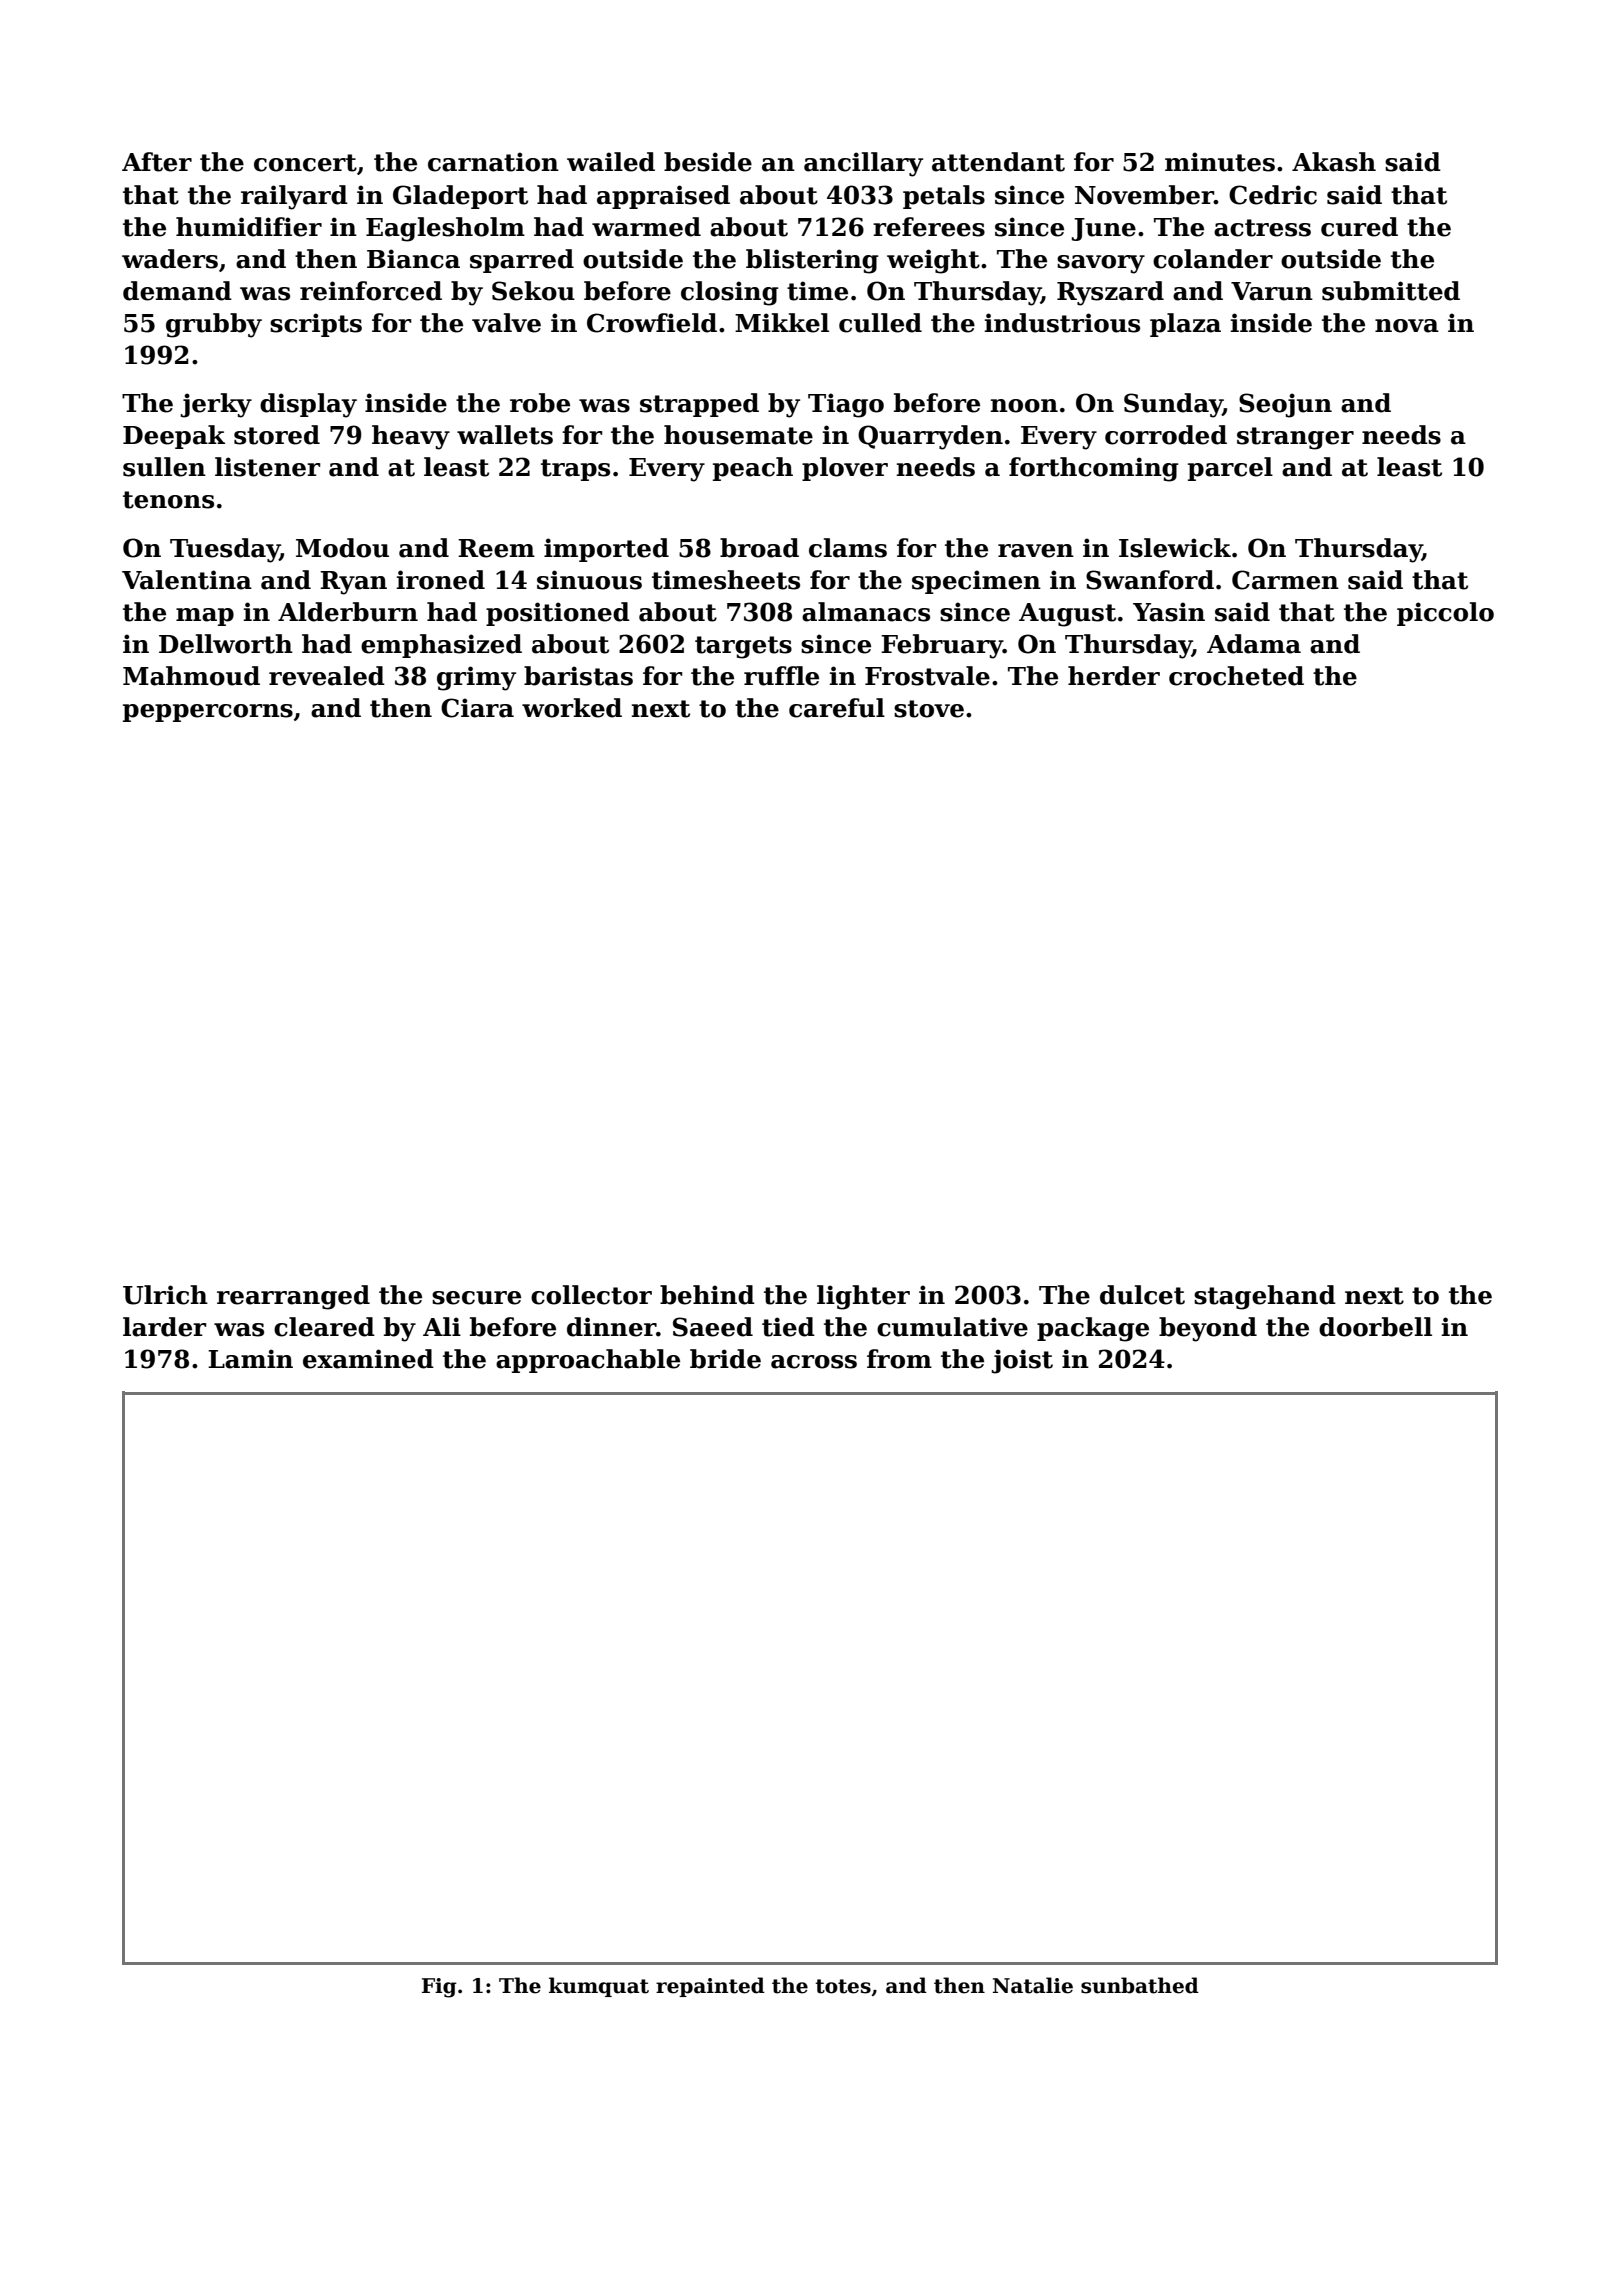 The height and width of the screenshot is (2292, 1620). What do you see at coordinates (575, 470) in the screenshot?
I see `traps` at bounding box center [575, 470].
